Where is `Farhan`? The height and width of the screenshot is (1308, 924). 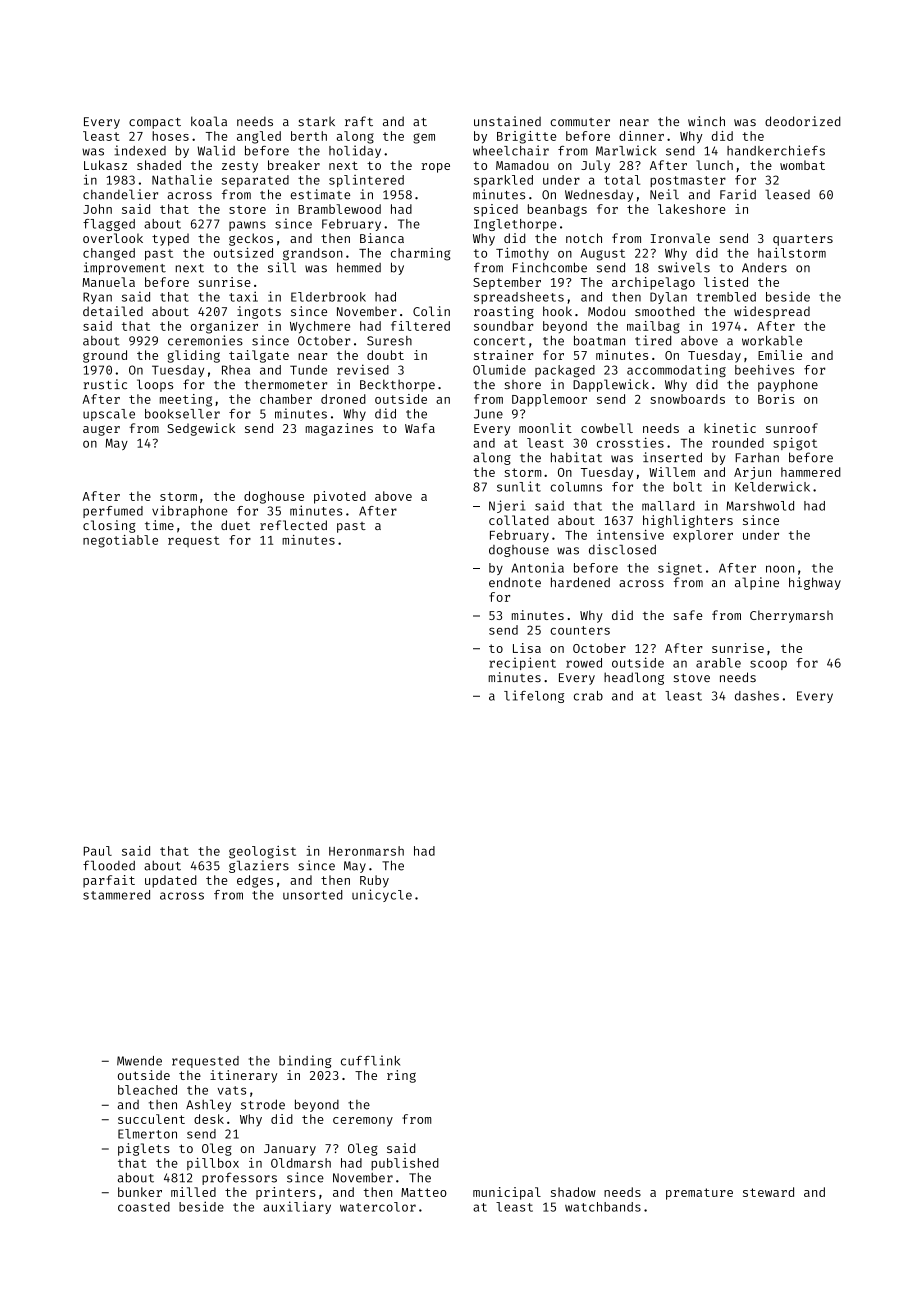
Farhan is located at coordinates (757, 458).
